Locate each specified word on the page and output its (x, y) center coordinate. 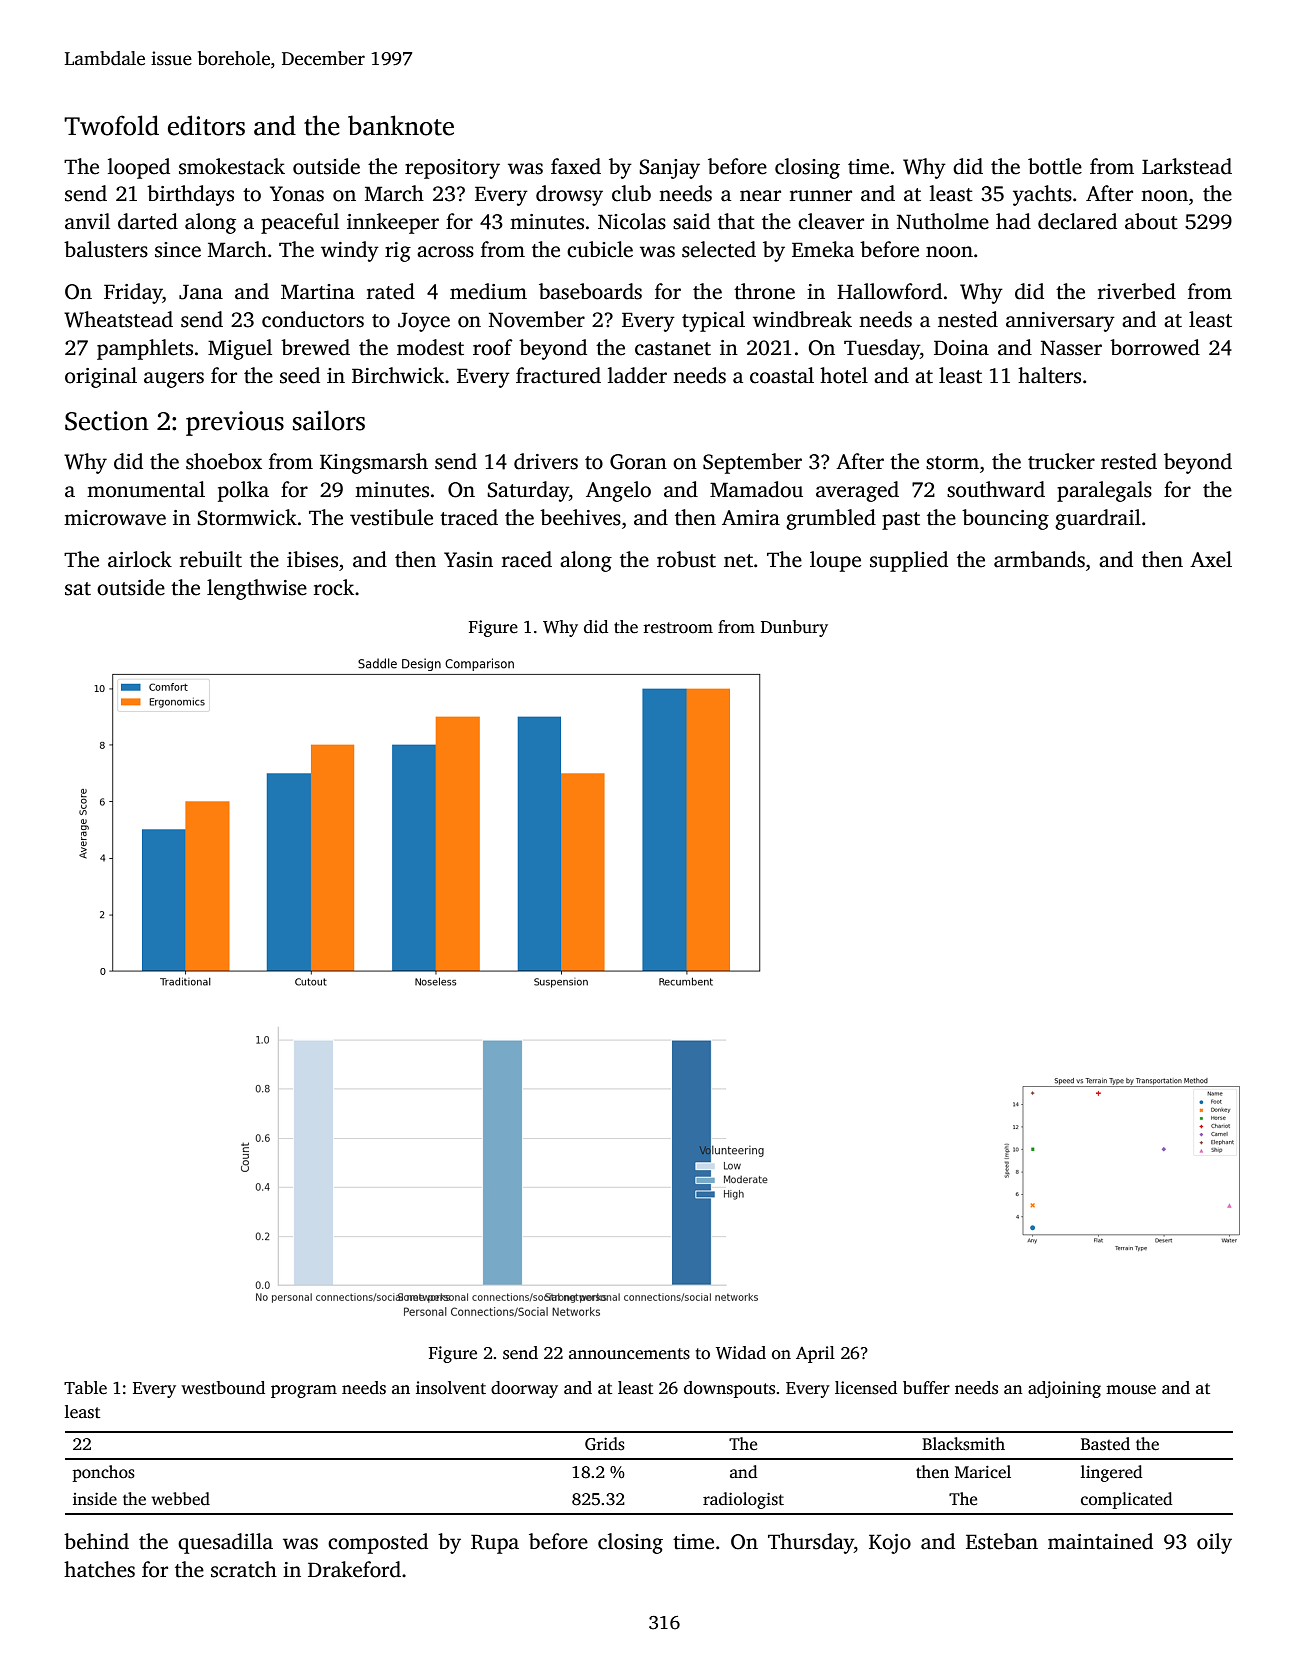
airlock (140, 559)
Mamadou (756, 489)
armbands (1039, 559)
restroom (678, 628)
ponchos (103, 1473)
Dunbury (794, 628)
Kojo (890, 1544)
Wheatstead (118, 319)
